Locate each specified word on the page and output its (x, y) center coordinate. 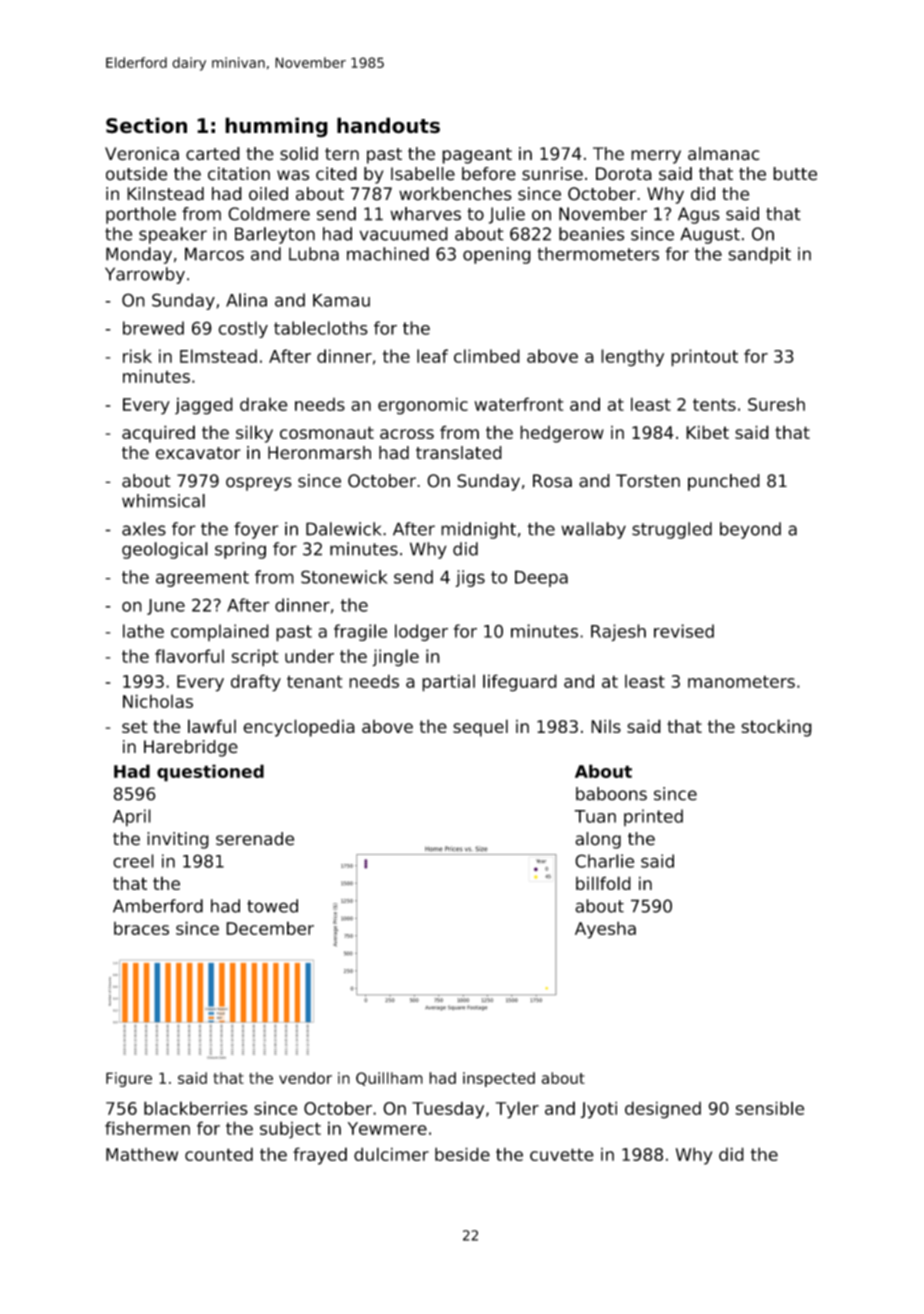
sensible (769, 1108)
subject (290, 1130)
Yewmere (387, 1128)
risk (137, 356)
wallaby (593, 530)
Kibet (707, 432)
